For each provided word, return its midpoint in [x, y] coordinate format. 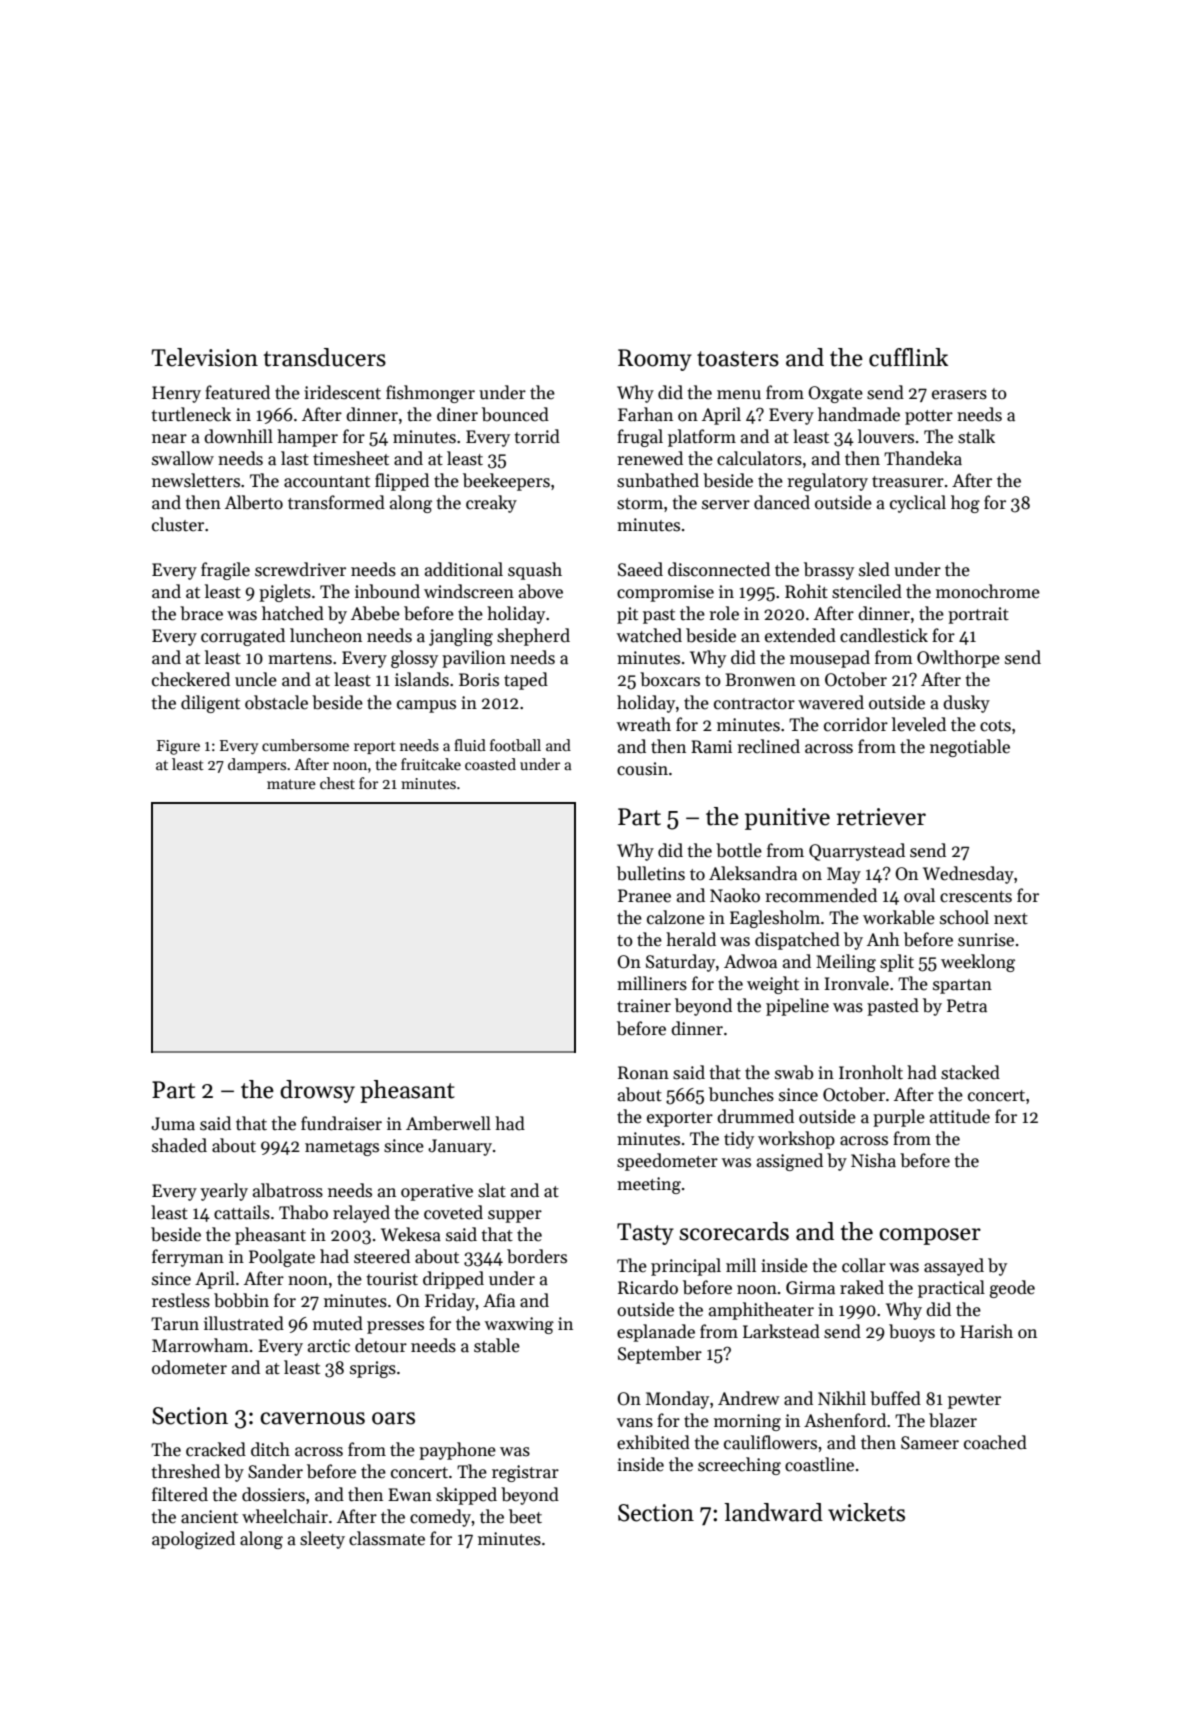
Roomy [655, 360]
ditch [270, 1449]
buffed [895, 1398]
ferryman [188, 1258]
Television [204, 357]
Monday [677, 1400]
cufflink [908, 357]
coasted [490, 764]
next [1011, 919]
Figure [178, 747]
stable [497, 1345]
